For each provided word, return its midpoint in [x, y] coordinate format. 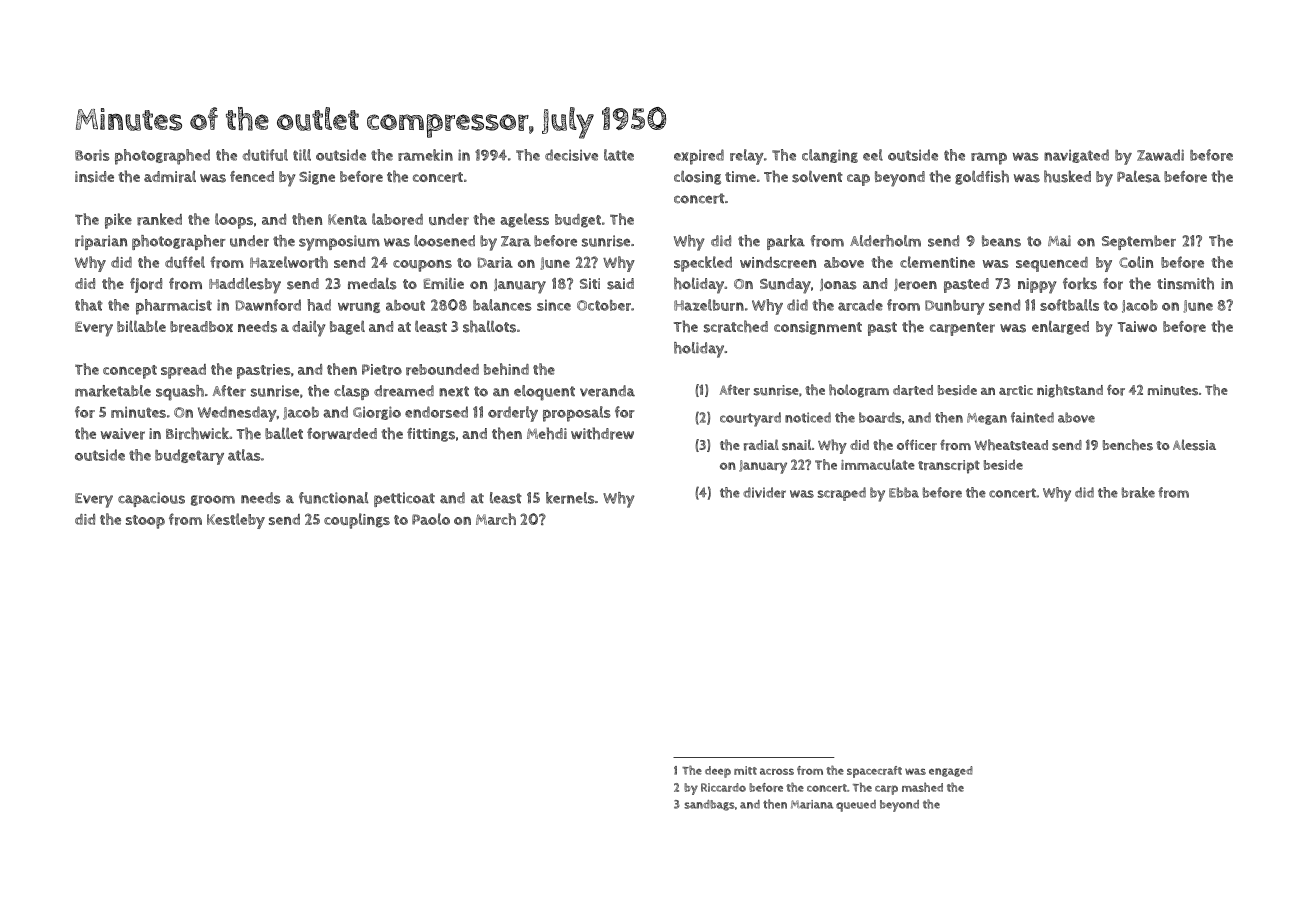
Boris [92, 155]
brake [1138, 492]
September [1139, 242]
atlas [244, 455]
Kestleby [236, 521]
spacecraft [874, 772]
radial [761, 445]
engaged [951, 771]
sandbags [709, 805]
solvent [817, 177]
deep [718, 772]
